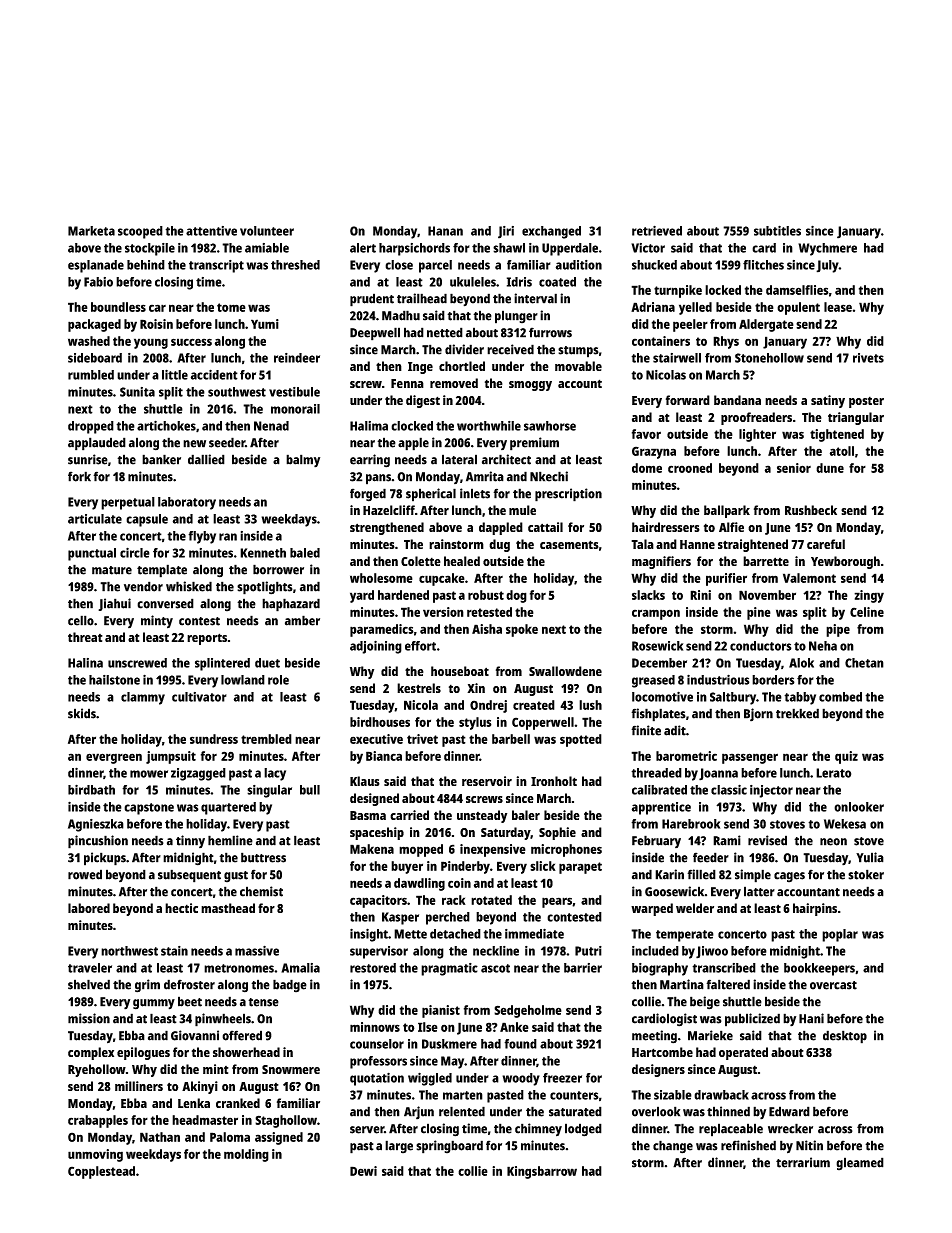 The image size is (952, 1233). What do you see at coordinates (726, 579) in the page?
I see `purifier` at bounding box center [726, 579].
